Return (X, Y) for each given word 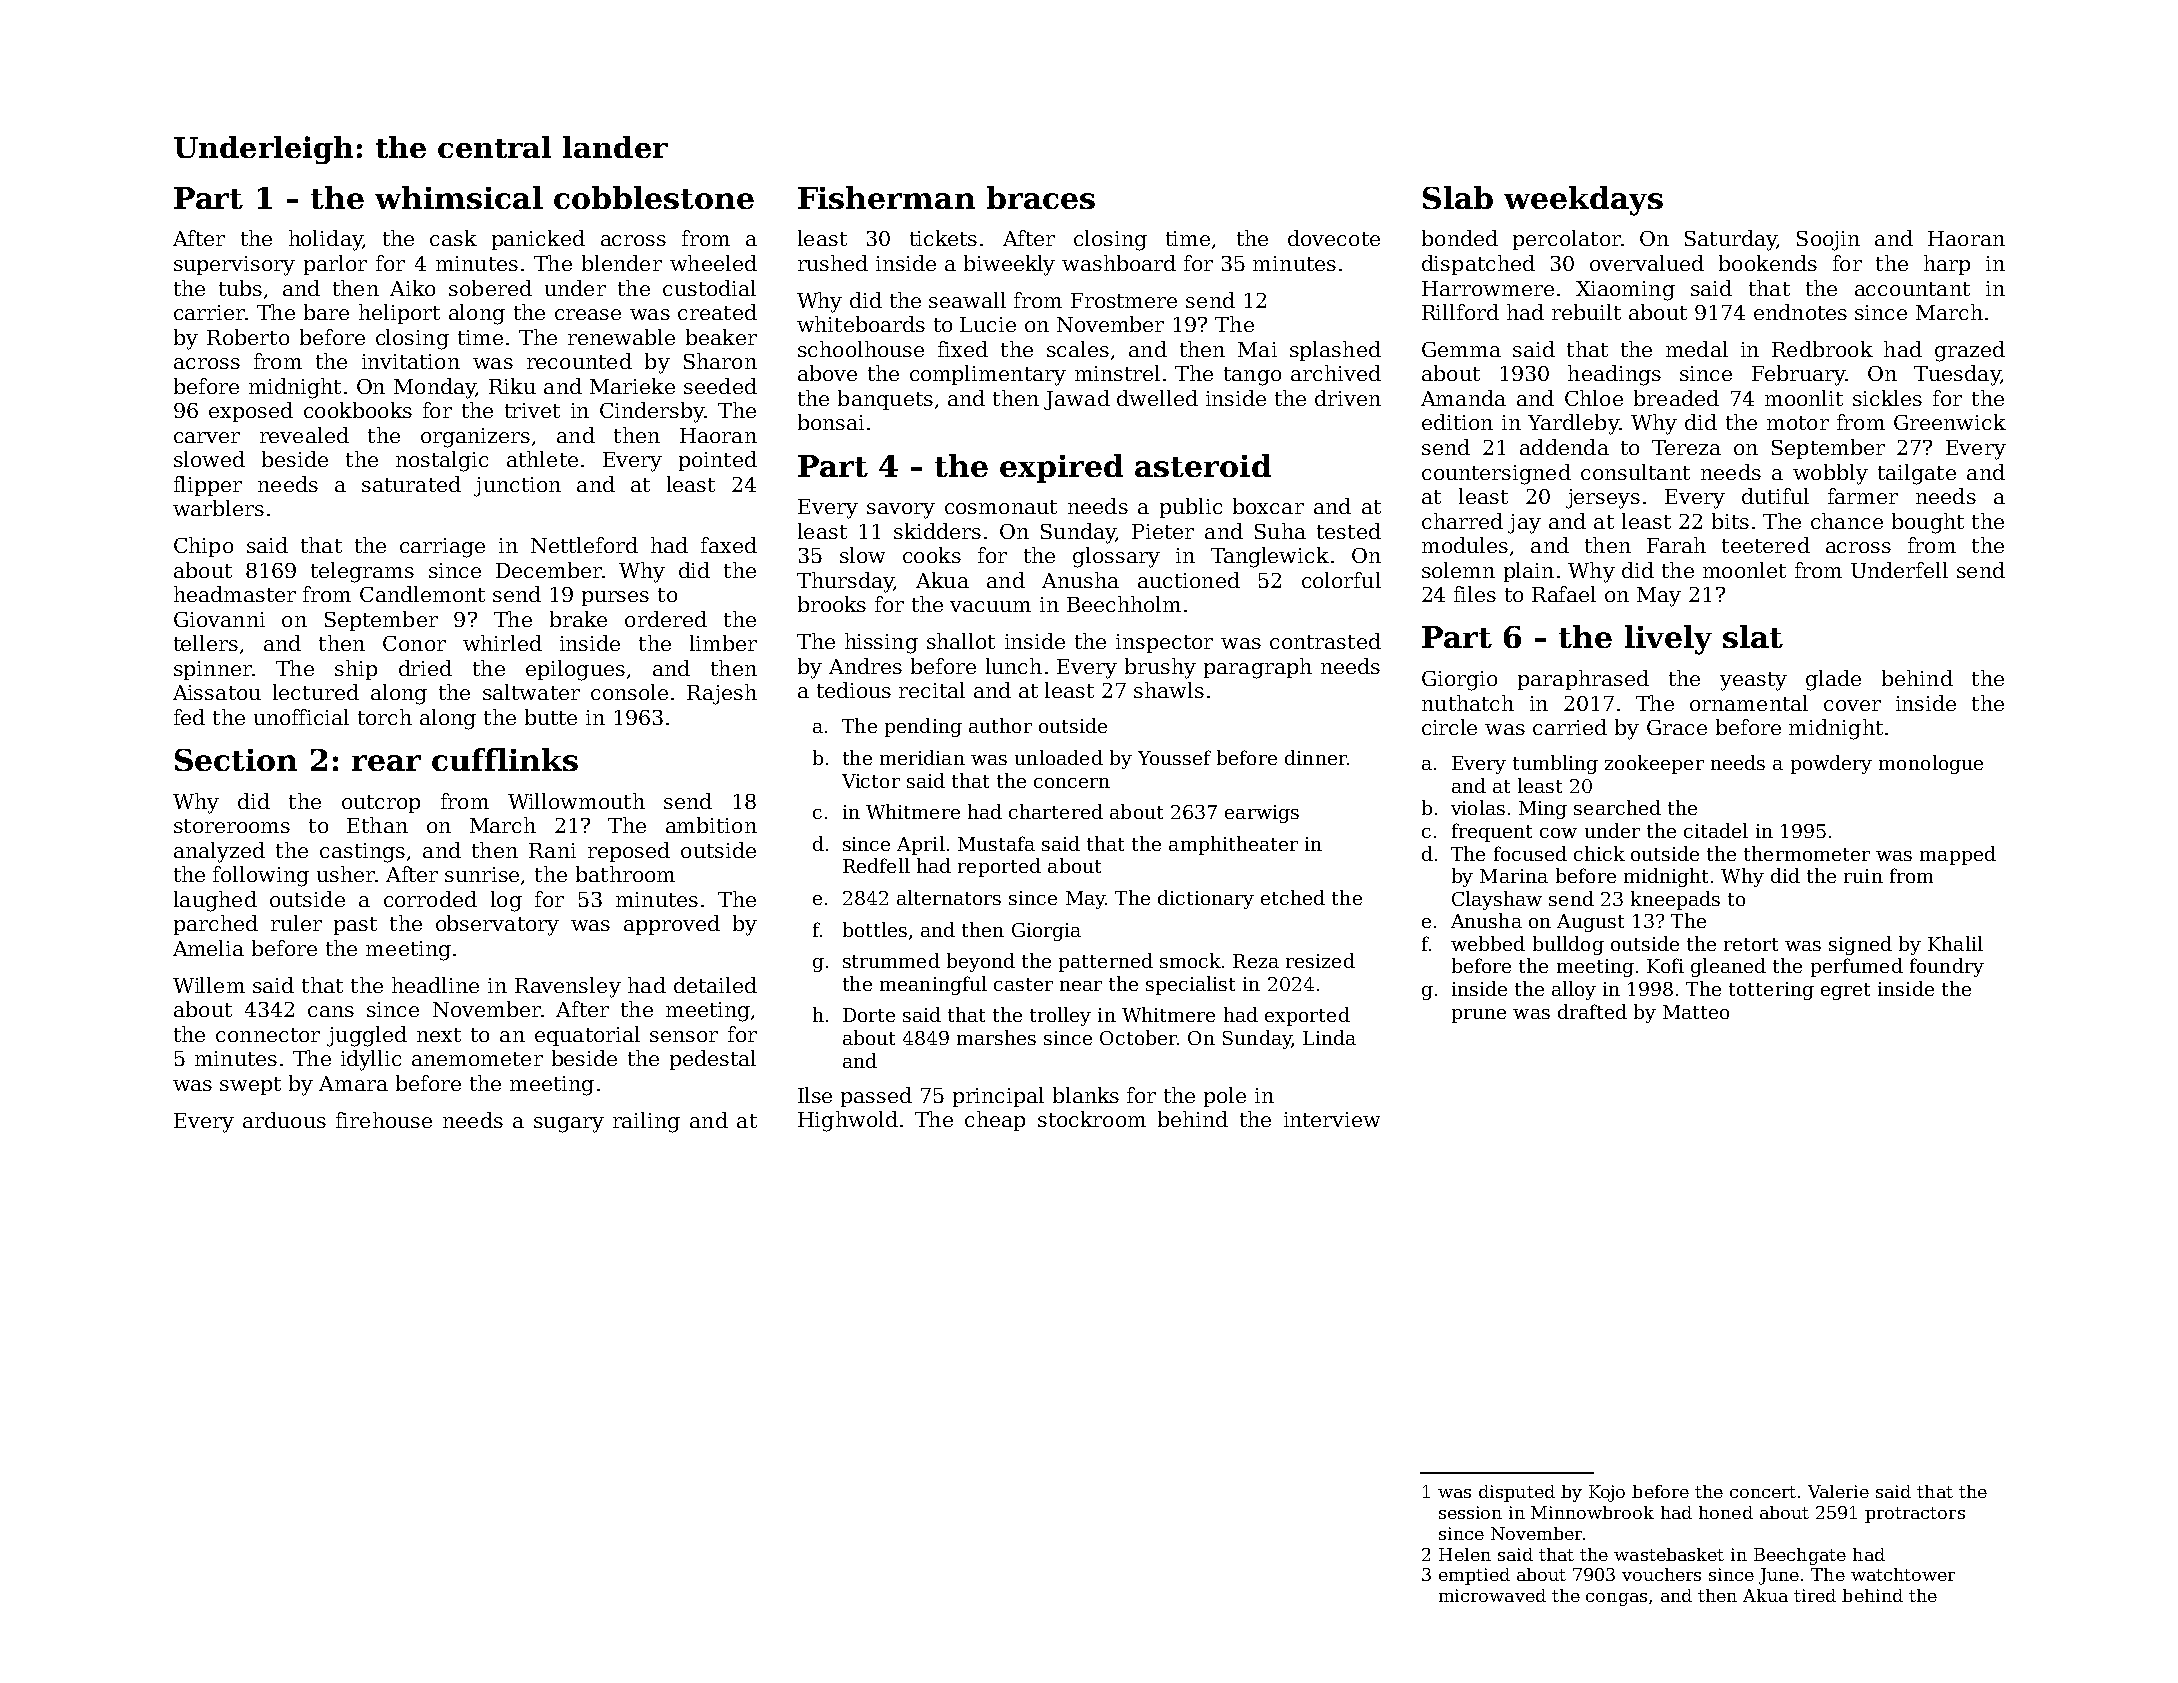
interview (1332, 1119)
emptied (1474, 1576)
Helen (1465, 1554)
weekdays (1583, 201)
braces (1041, 197)
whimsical (459, 197)
